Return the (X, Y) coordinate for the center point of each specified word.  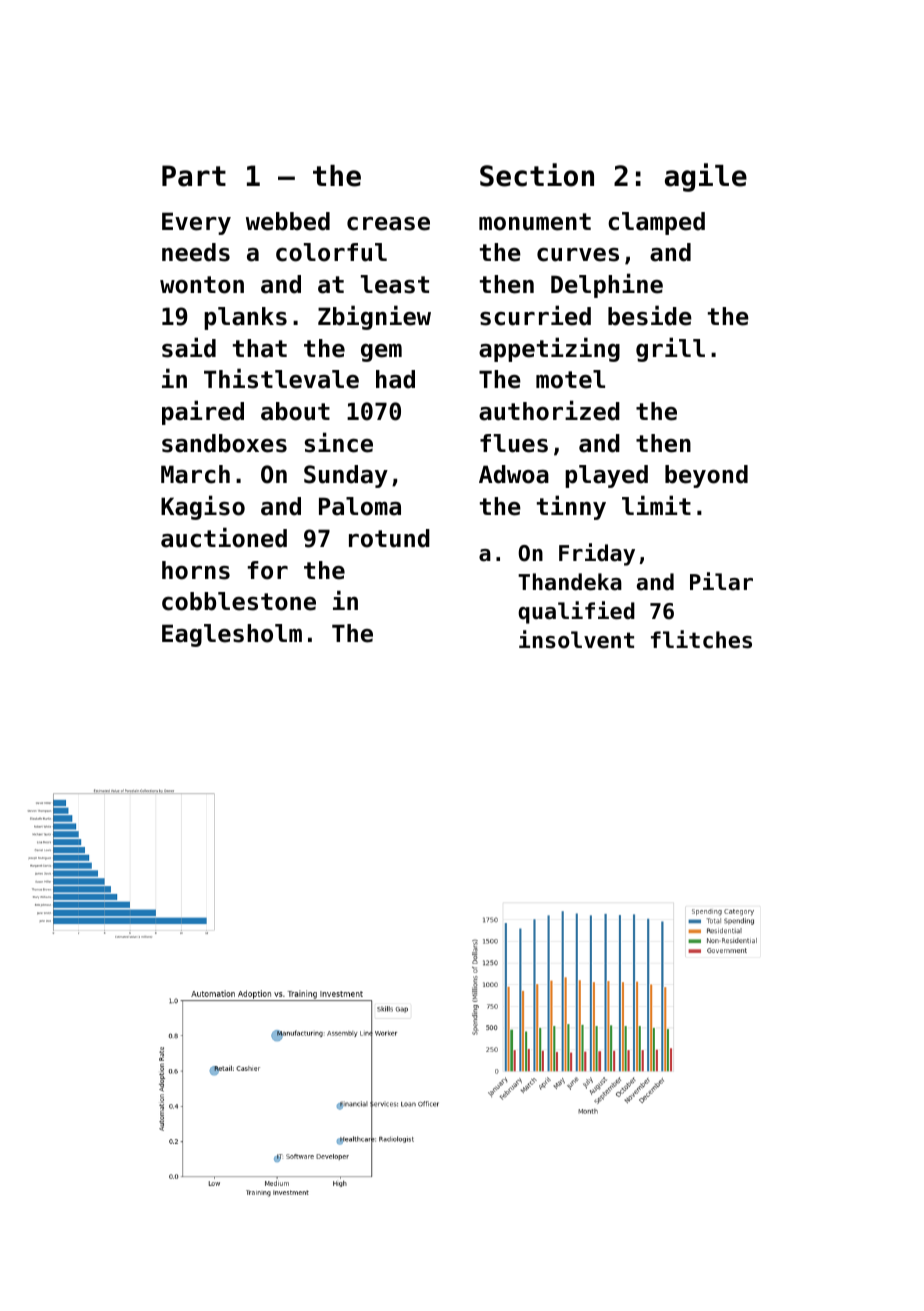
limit (656, 505)
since (339, 442)
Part (194, 176)
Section (537, 175)
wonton (202, 285)
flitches (701, 639)
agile (706, 177)
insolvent (576, 639)
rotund (389, 538)
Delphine (607, 285)
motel (570, 379)
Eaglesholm (232, 635)
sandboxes (224, 443)
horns (196, 570)
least (395, 284)
